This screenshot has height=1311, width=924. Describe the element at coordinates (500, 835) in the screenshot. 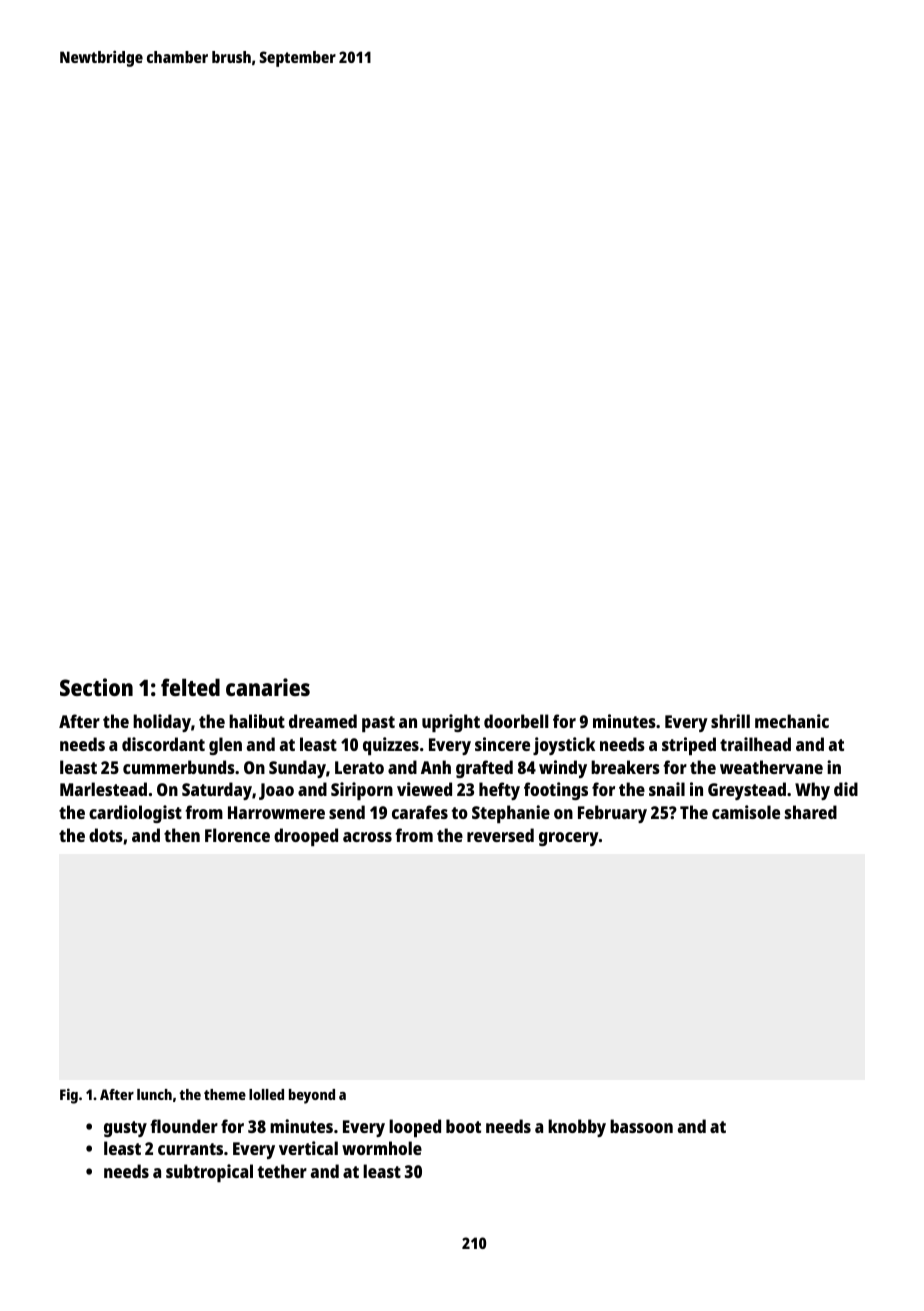

I see `reversed` at that location.
